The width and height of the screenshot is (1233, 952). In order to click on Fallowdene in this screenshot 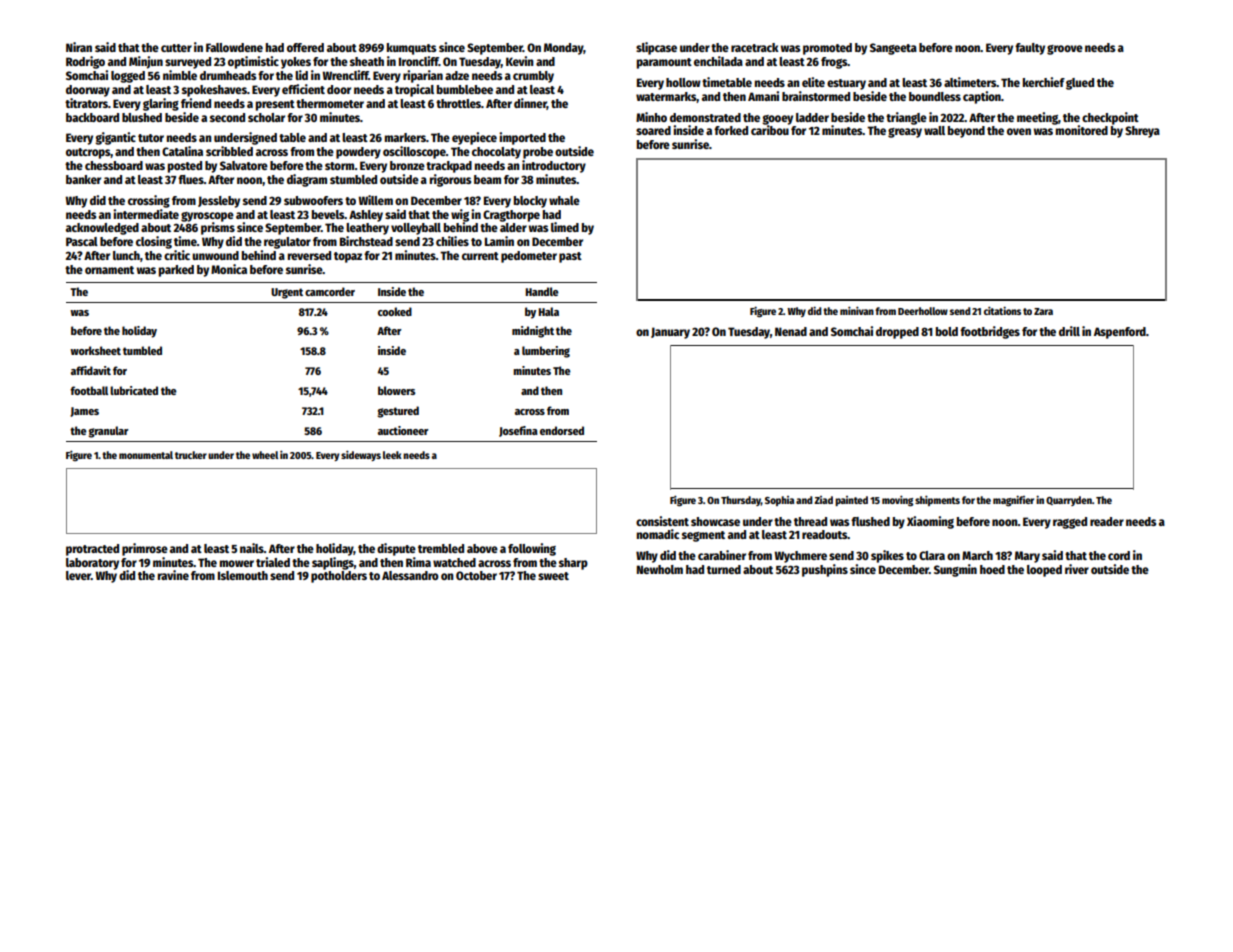, I will do `click(234, 47)`.
